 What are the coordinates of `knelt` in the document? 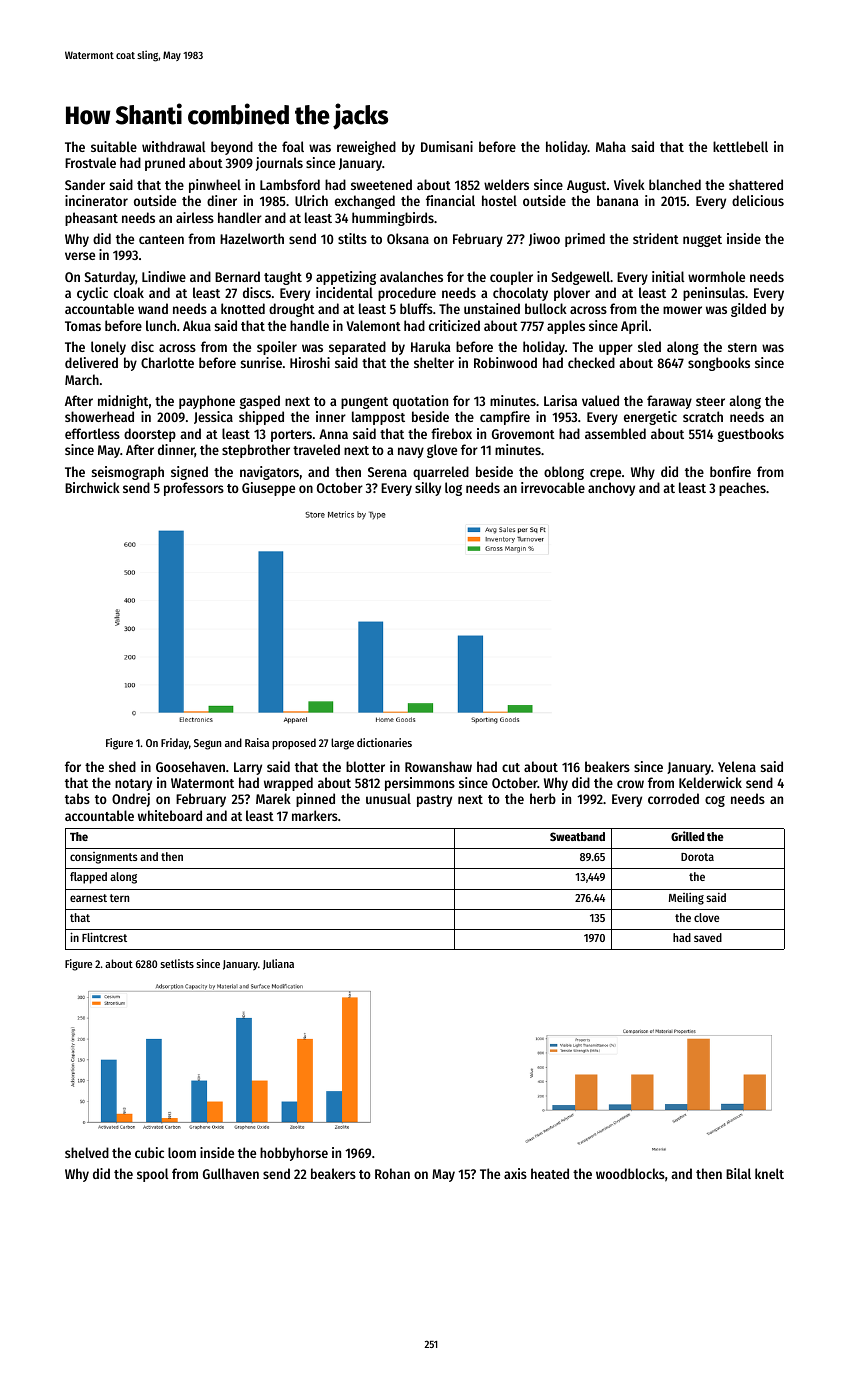 It's located at (769, 1173).
